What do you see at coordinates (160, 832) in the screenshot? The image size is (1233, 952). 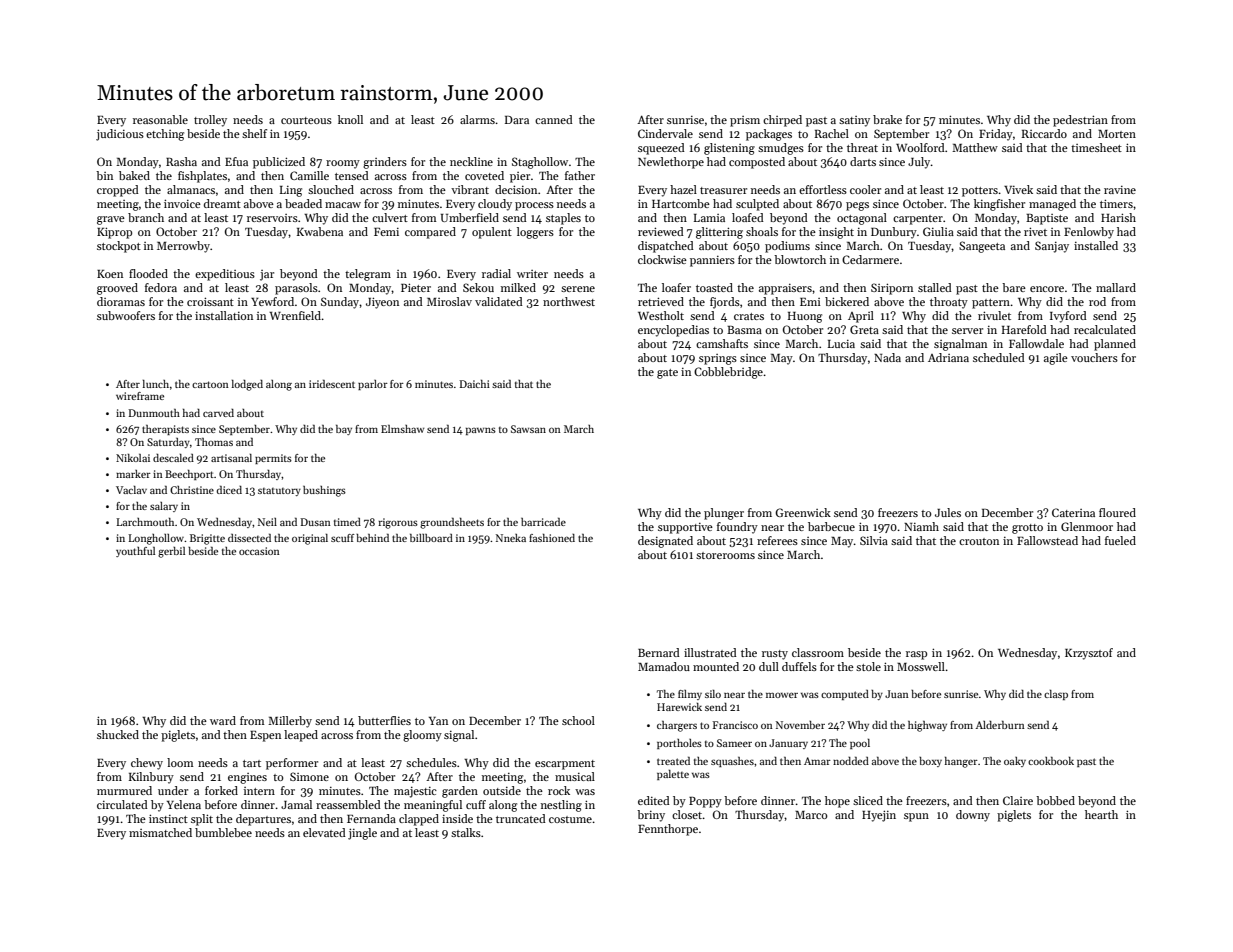 I see `mismatched` at bounding box center [160, 832].
